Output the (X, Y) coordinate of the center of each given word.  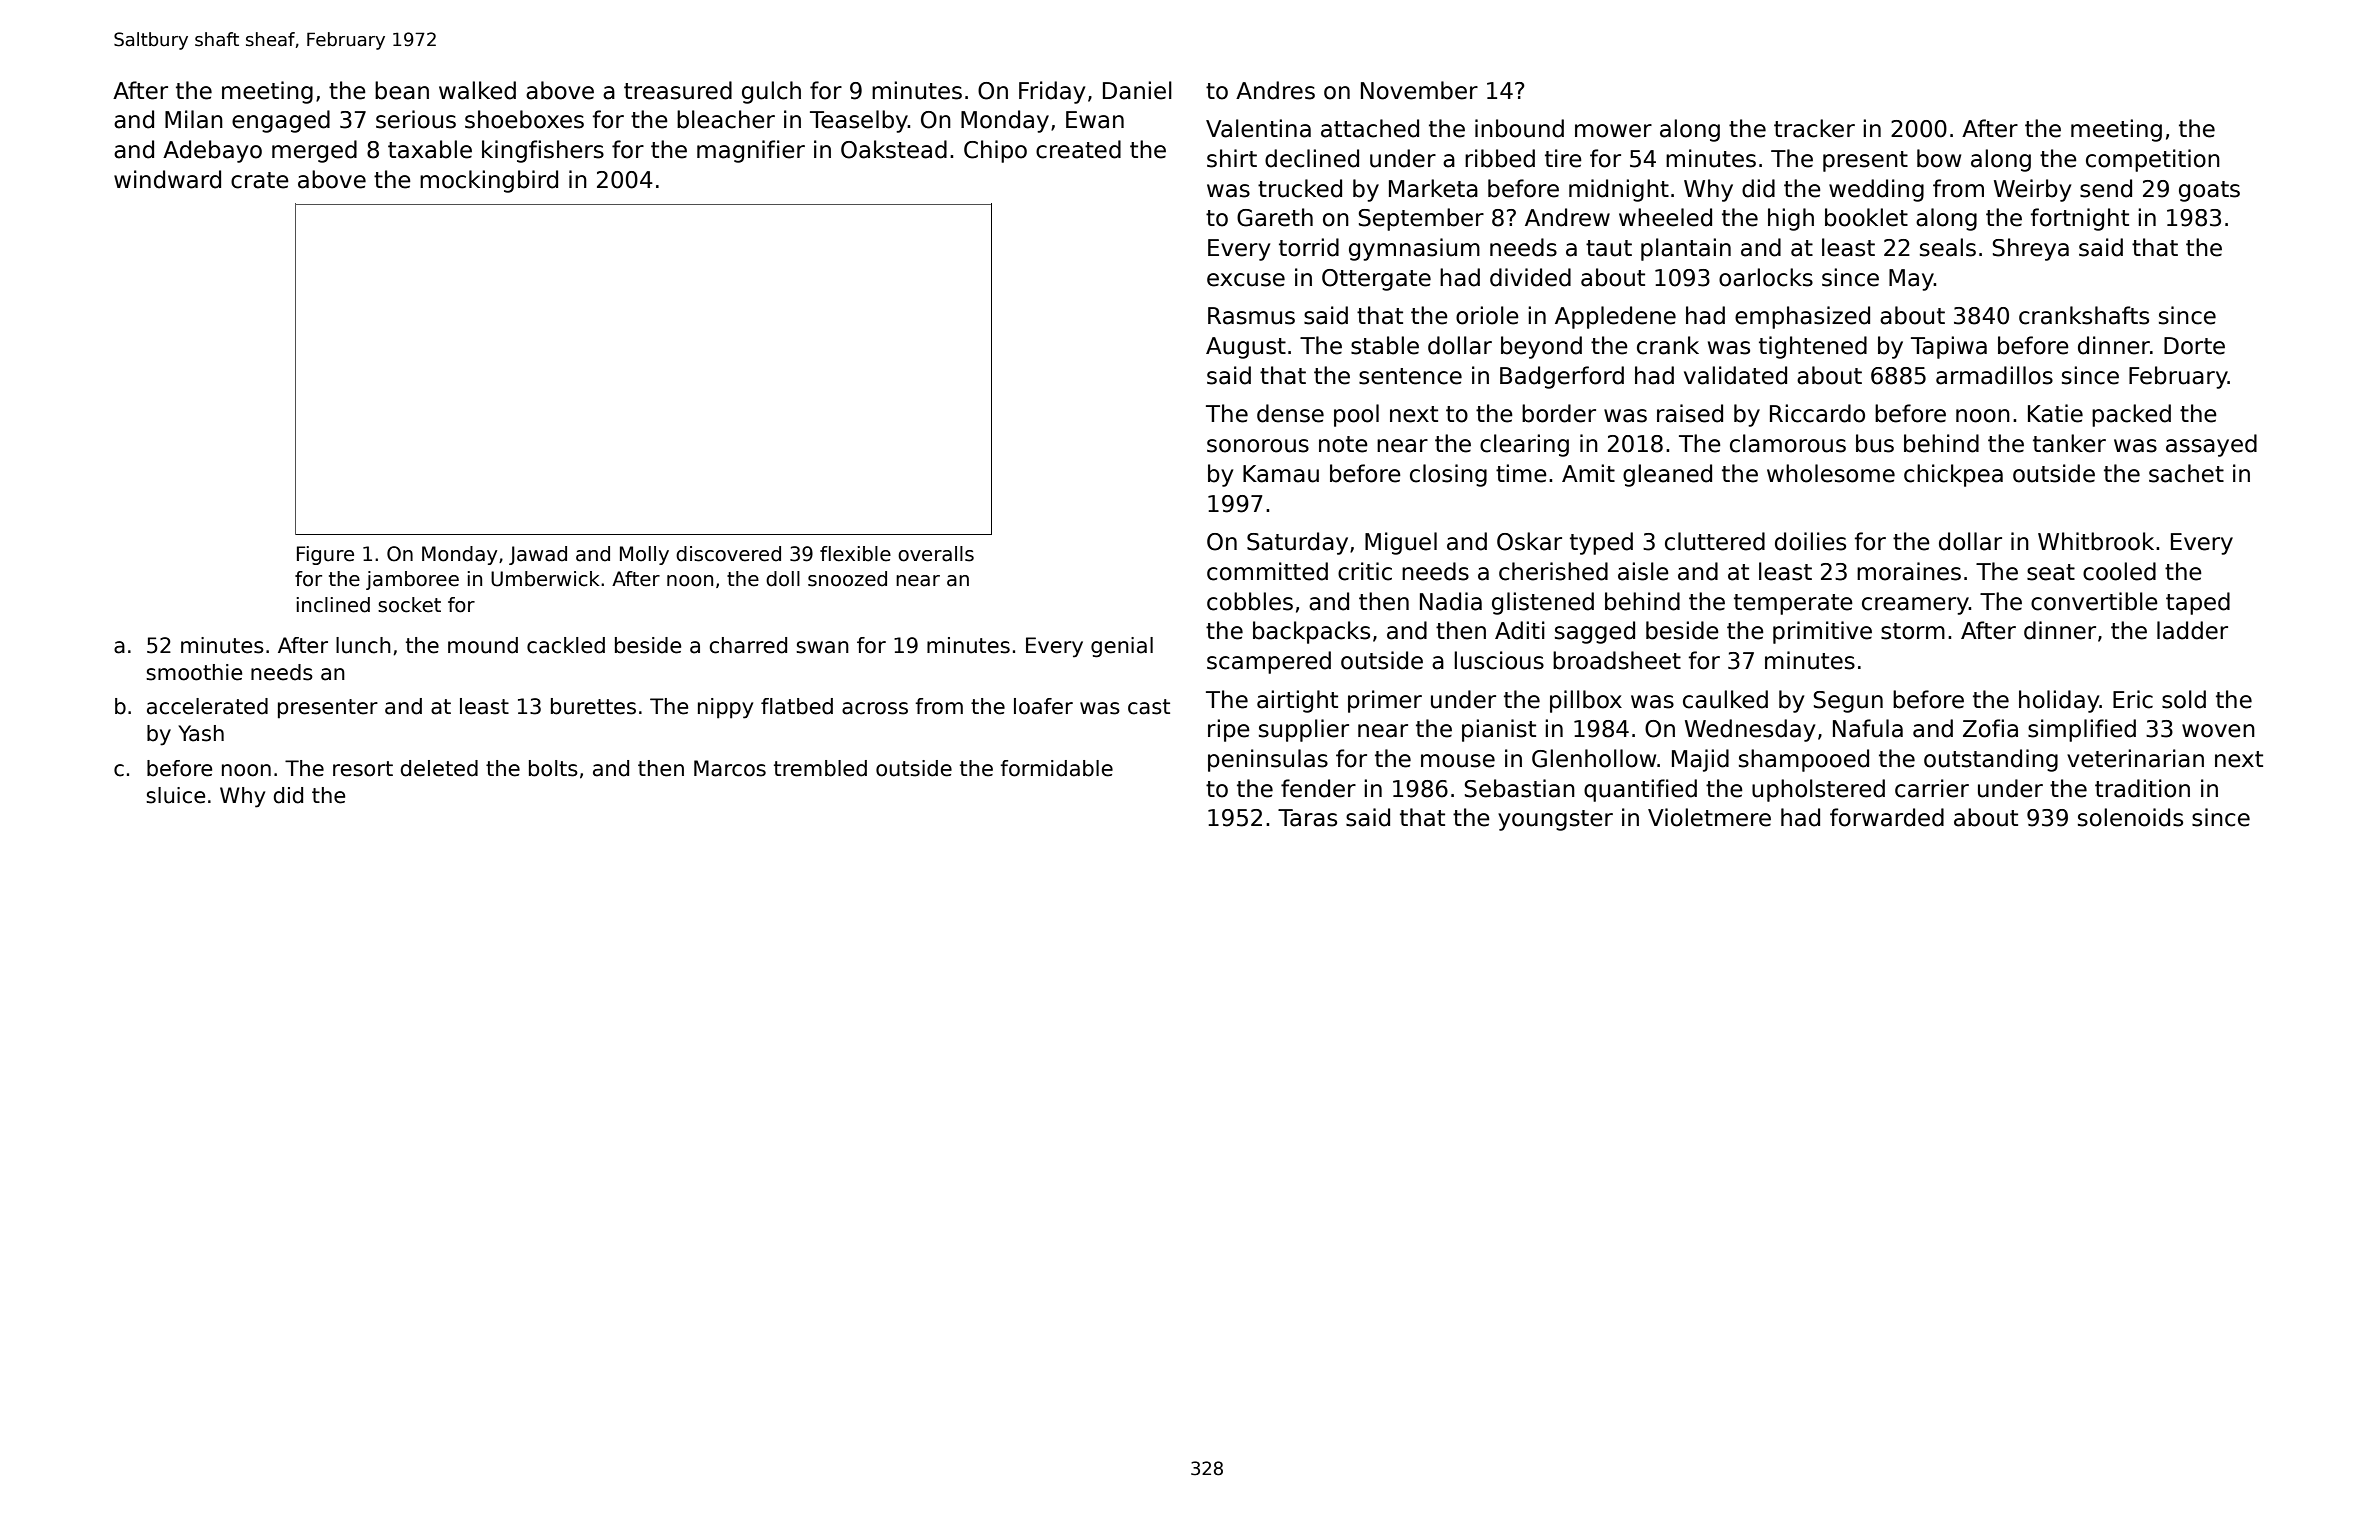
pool (1356, 415)
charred (748, 645)
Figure (325, 555)
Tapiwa (1949, 347)
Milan (194, 119)
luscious (1499, 660)
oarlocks (1766, 277)
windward (167, 179)
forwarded (1887, 817)
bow (1939, 158)
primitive (1822, 632)
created (1078, 149)
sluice (175, 795)
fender (1318, 788)
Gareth (1275, 217)
